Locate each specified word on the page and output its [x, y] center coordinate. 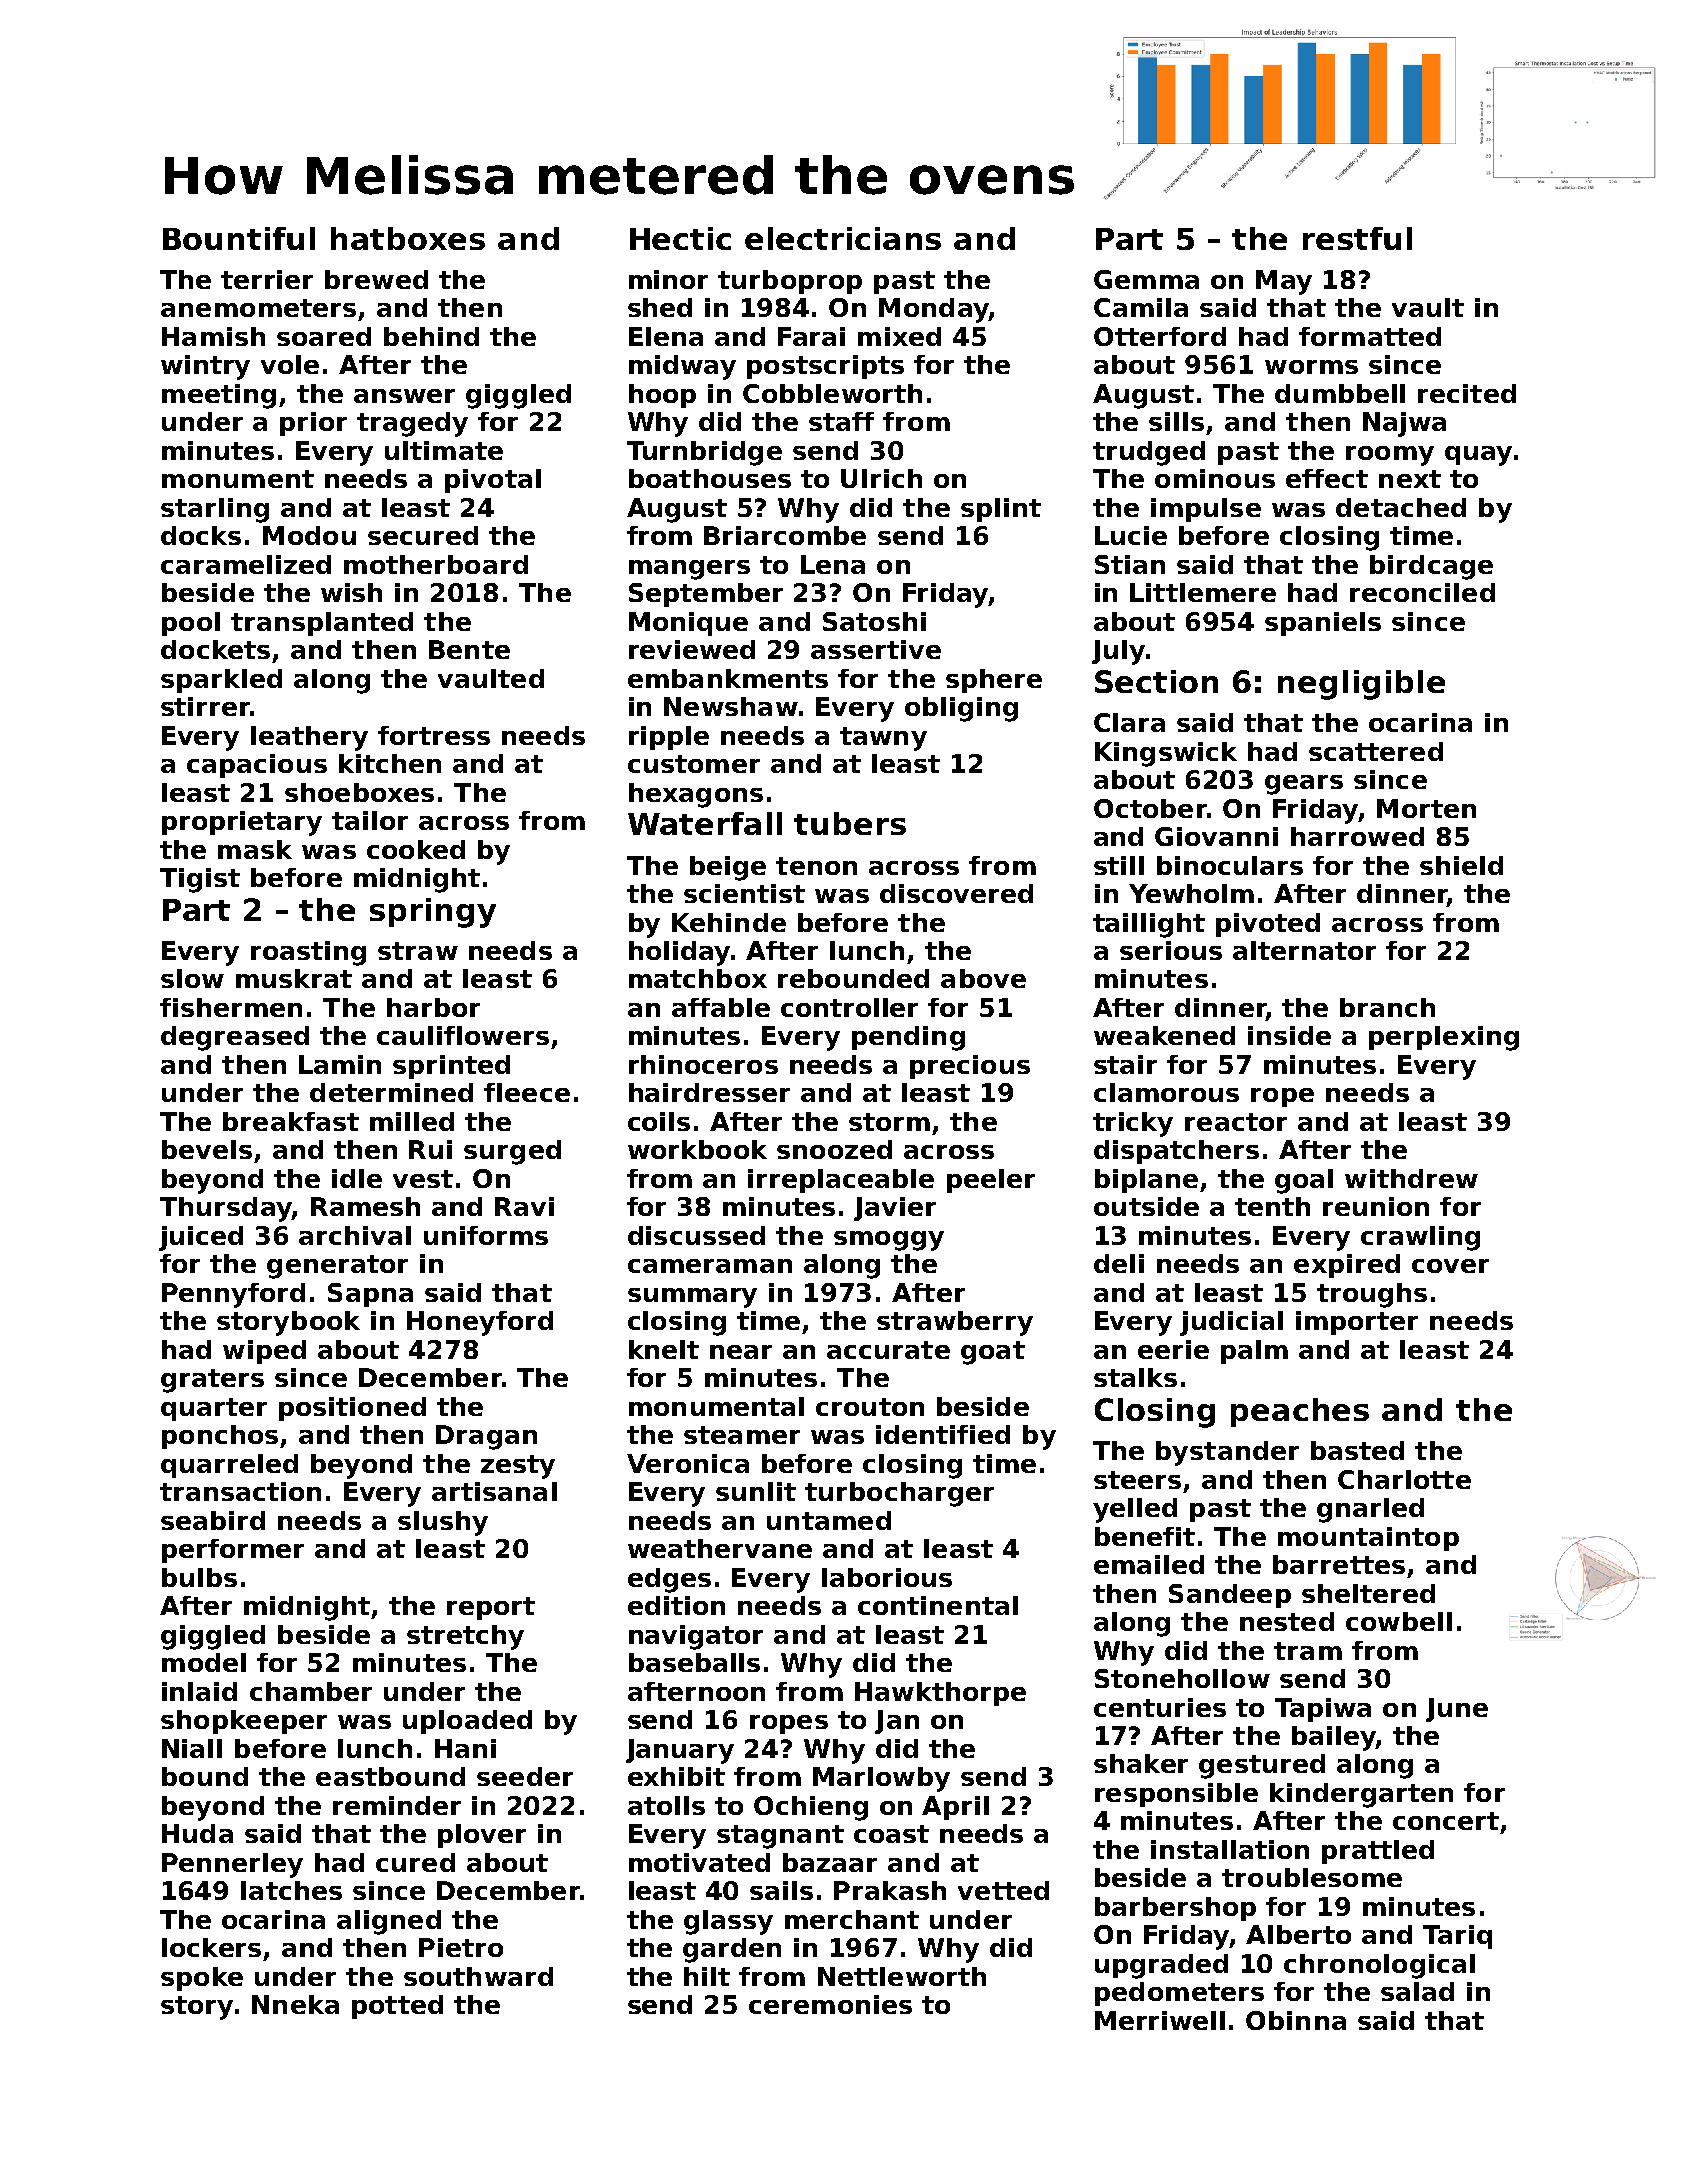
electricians [843, 238]
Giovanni [1216, 836]
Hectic [680, 238]
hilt [707, 1976]
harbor [433, 1007]
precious [970, 1067]
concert [1446, 1821]
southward [478, 1976]
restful [1357, 238]
